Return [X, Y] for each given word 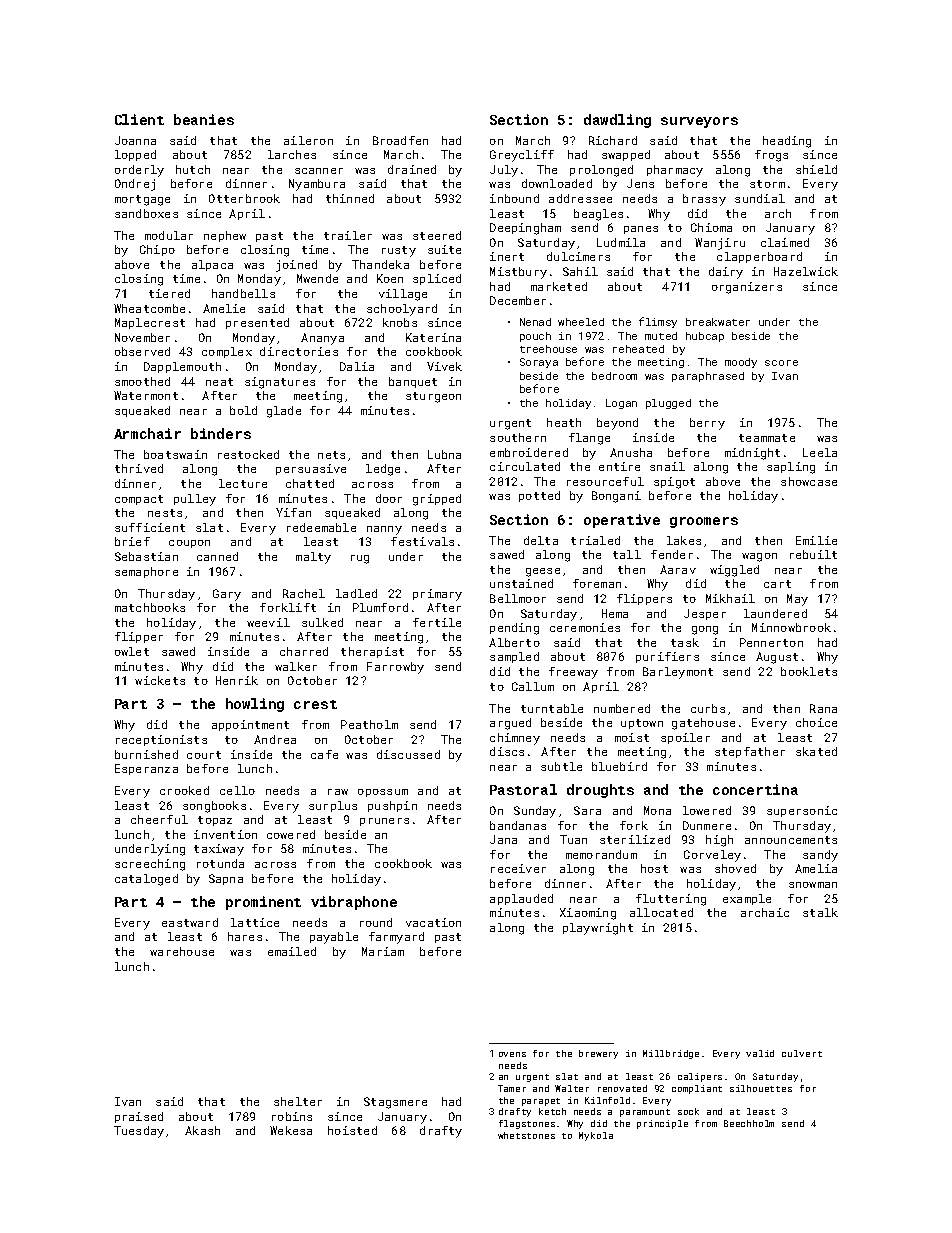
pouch [535, 337]
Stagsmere [395, 1103]
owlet [132, 651]
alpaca [212, 265]
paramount [645, 1113]
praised [139, 1117]
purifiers [667, 657]
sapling [791, 468]
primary [437, 595]
